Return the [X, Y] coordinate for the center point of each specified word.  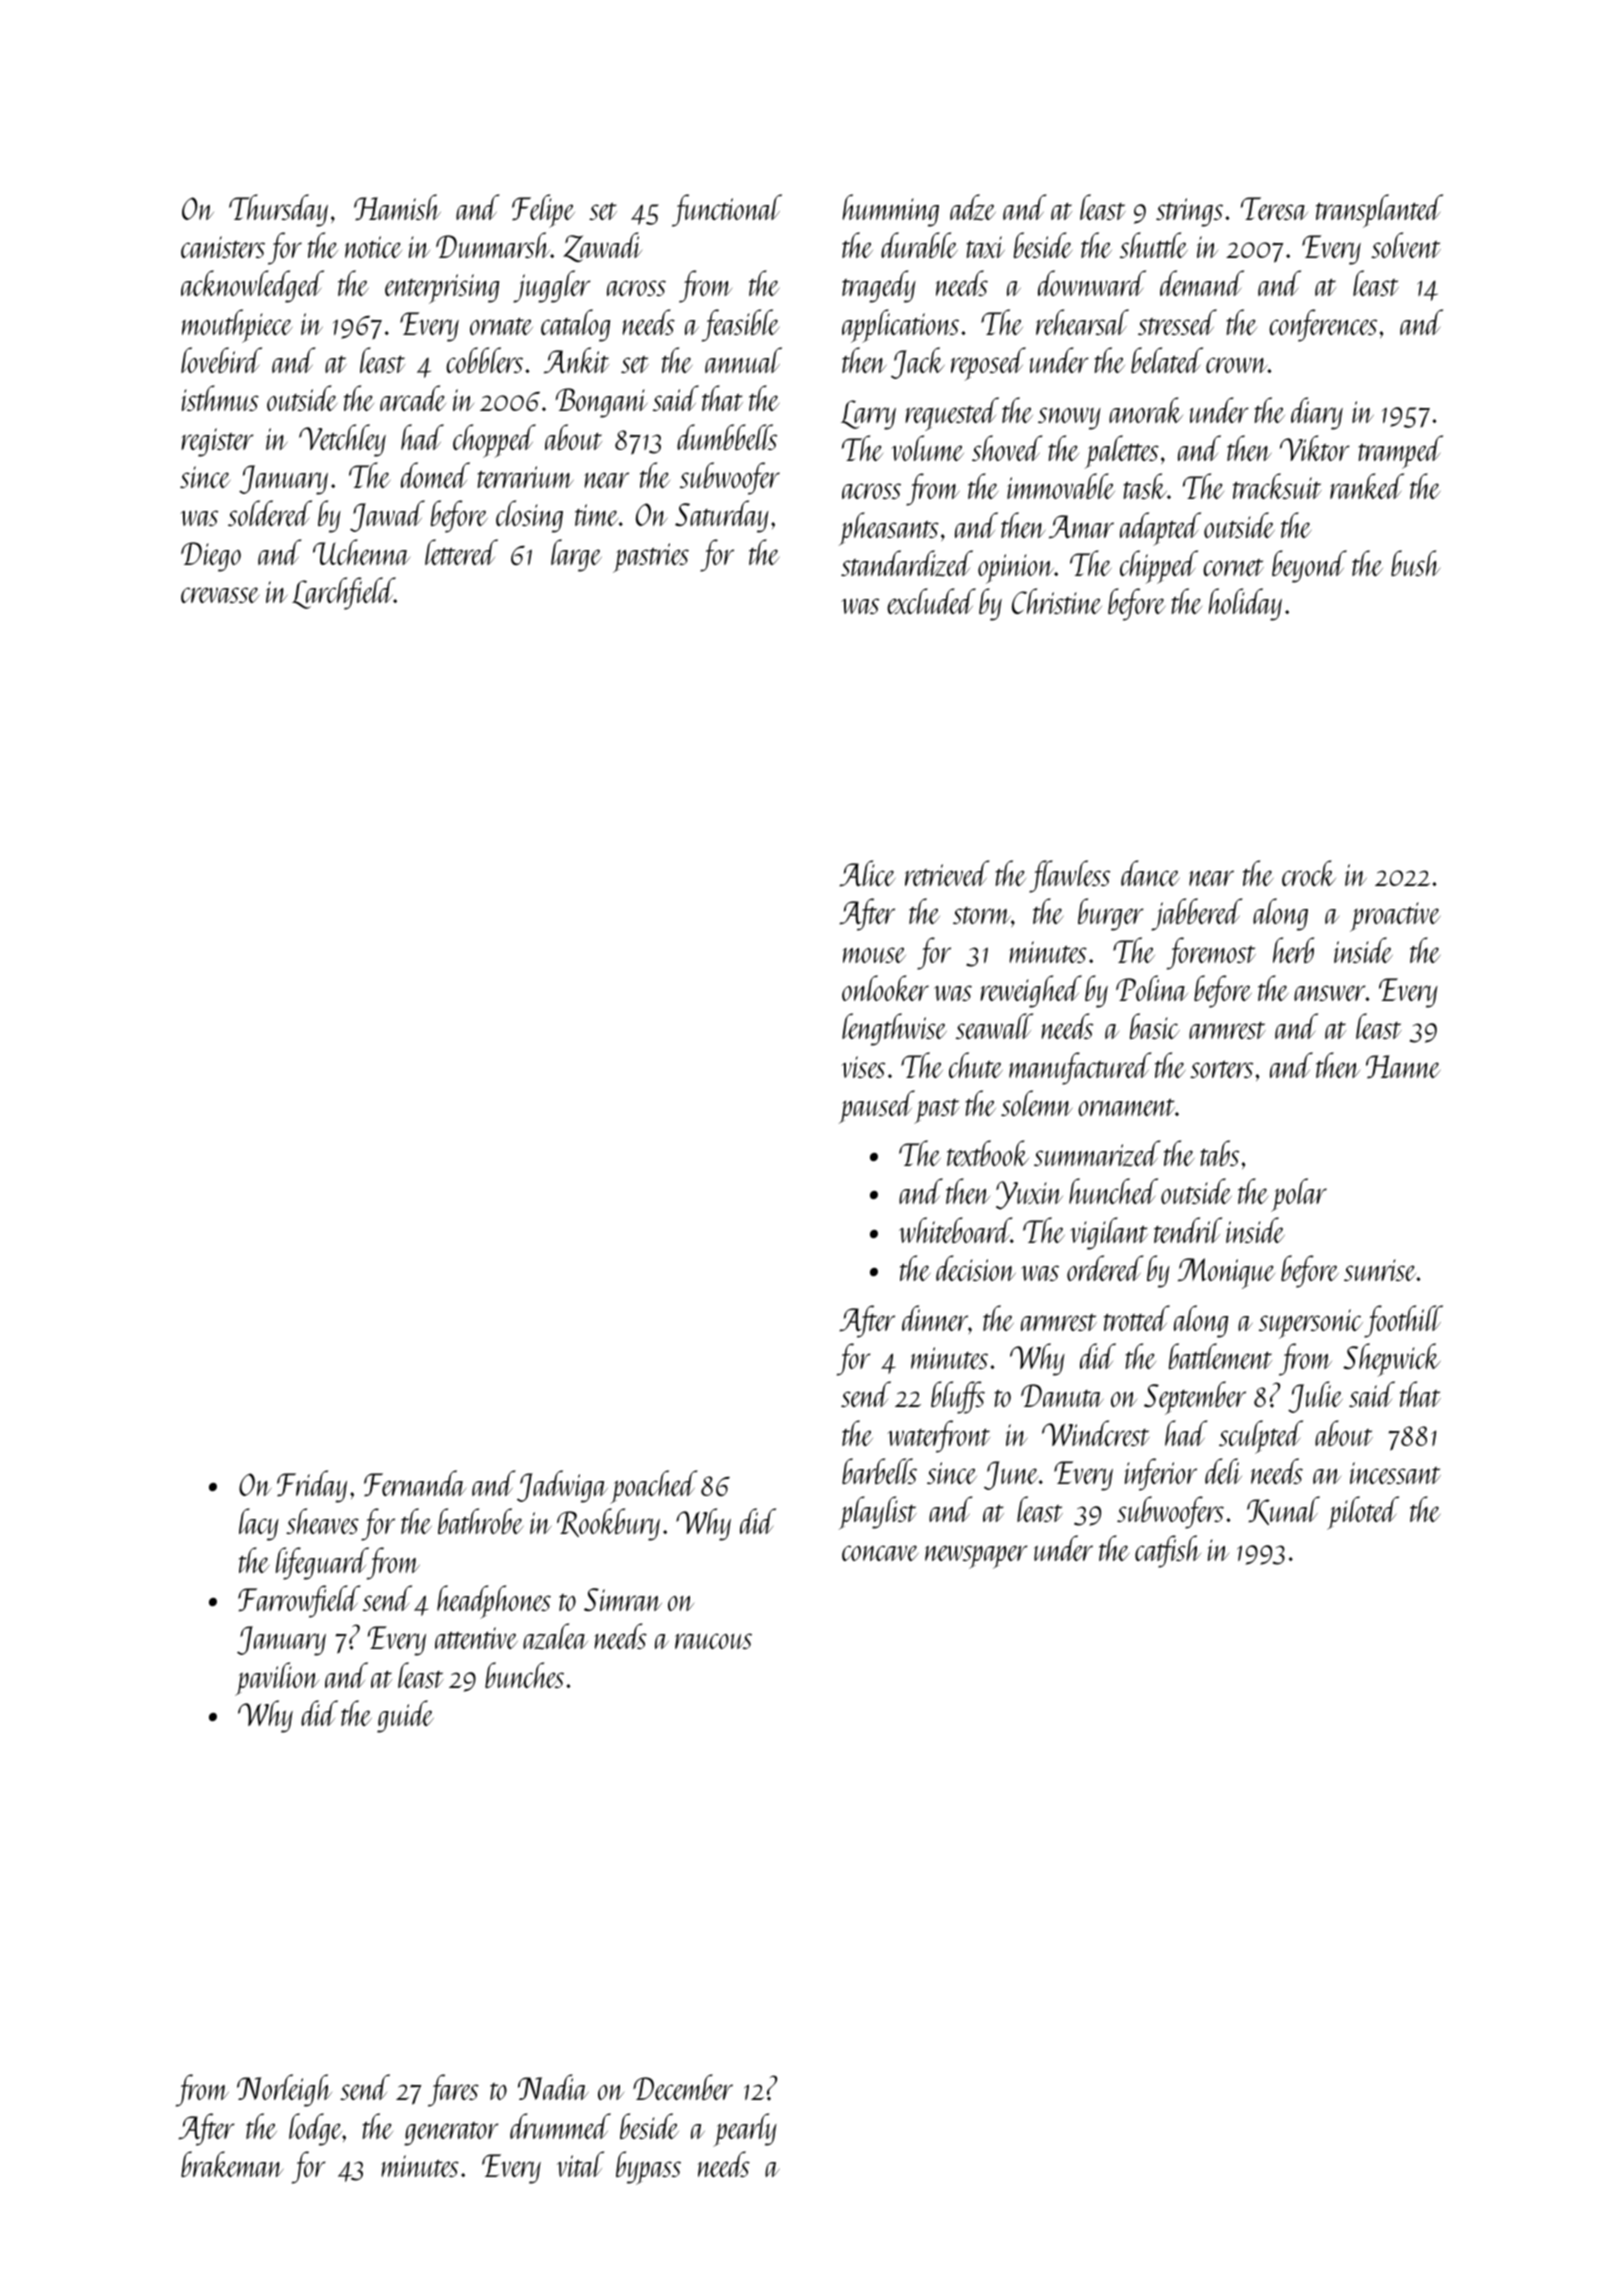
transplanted [1379, 211]
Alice [867, 873]
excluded [931, 601]
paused [877, 1107]
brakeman [232, 2164]
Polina [1152, 988]
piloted [1363, 1513]
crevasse [220, 595]
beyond [1309, 566]
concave [880, 1553]
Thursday [278, 210]
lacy [259, 1524]
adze [973, 207]
